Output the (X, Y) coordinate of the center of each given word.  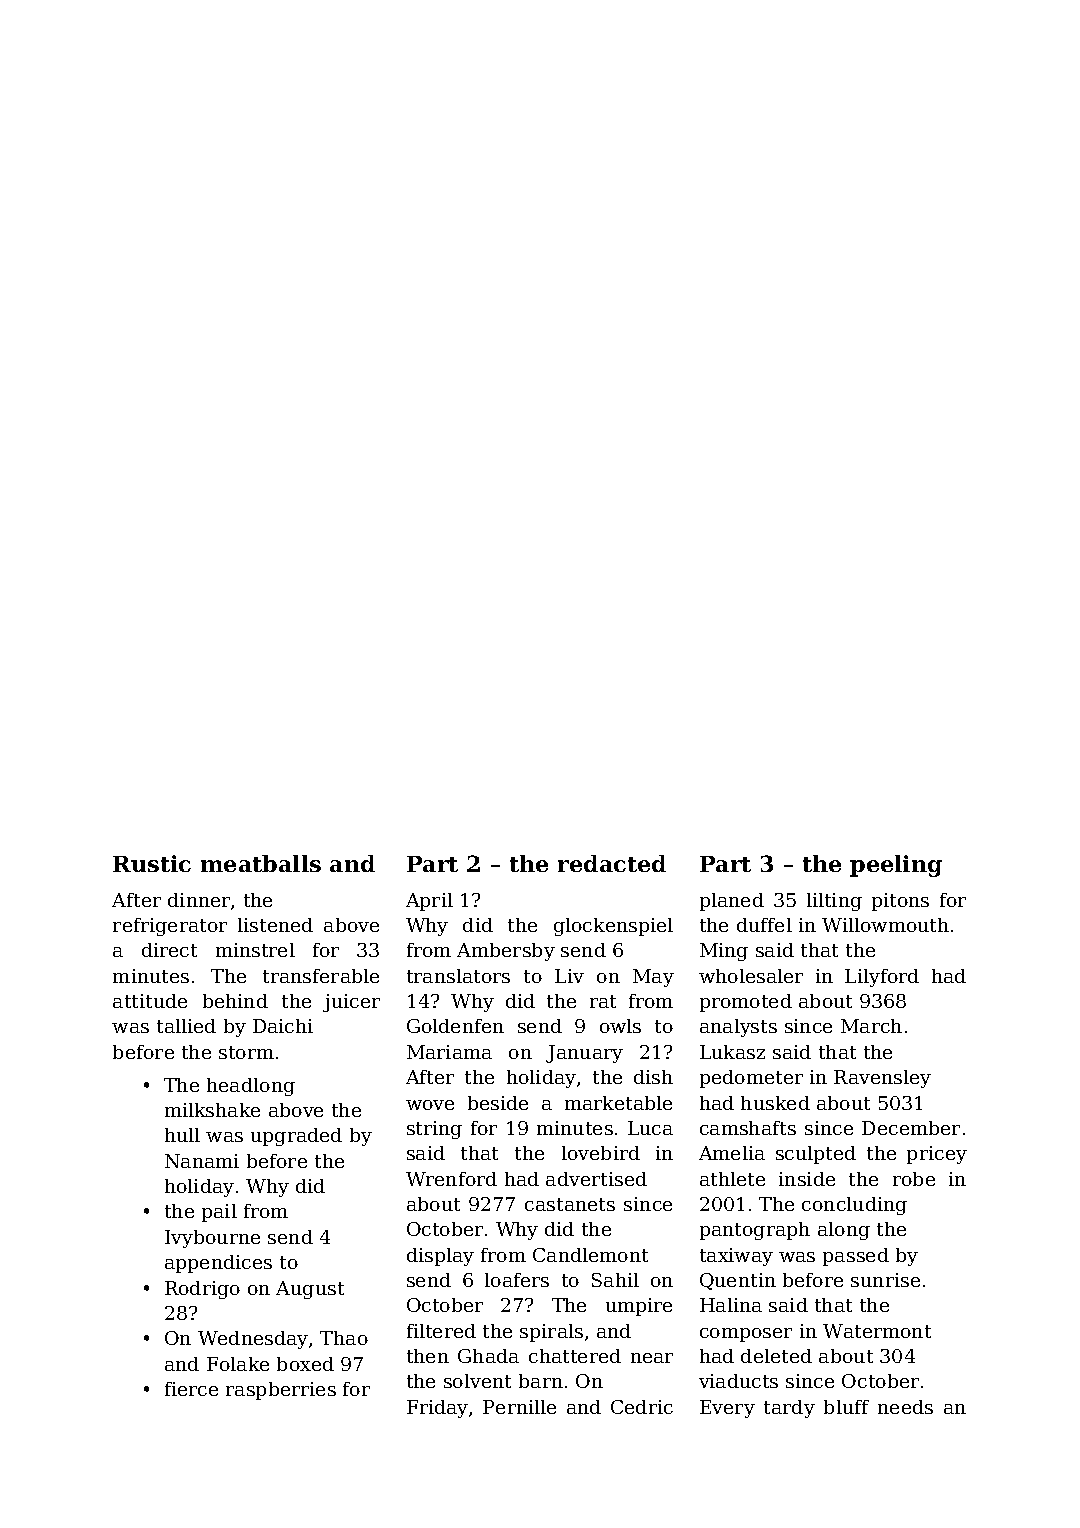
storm (246, 1052)
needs (905, 1407)
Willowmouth (885, 925)
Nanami (202, 1161)
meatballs (261, 863)
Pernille (519, 1407)
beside (498, 1103)
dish (653, 1077)
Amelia (732, 1153)
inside (807, 1179)
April (429, 902)
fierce (191, 1389)
